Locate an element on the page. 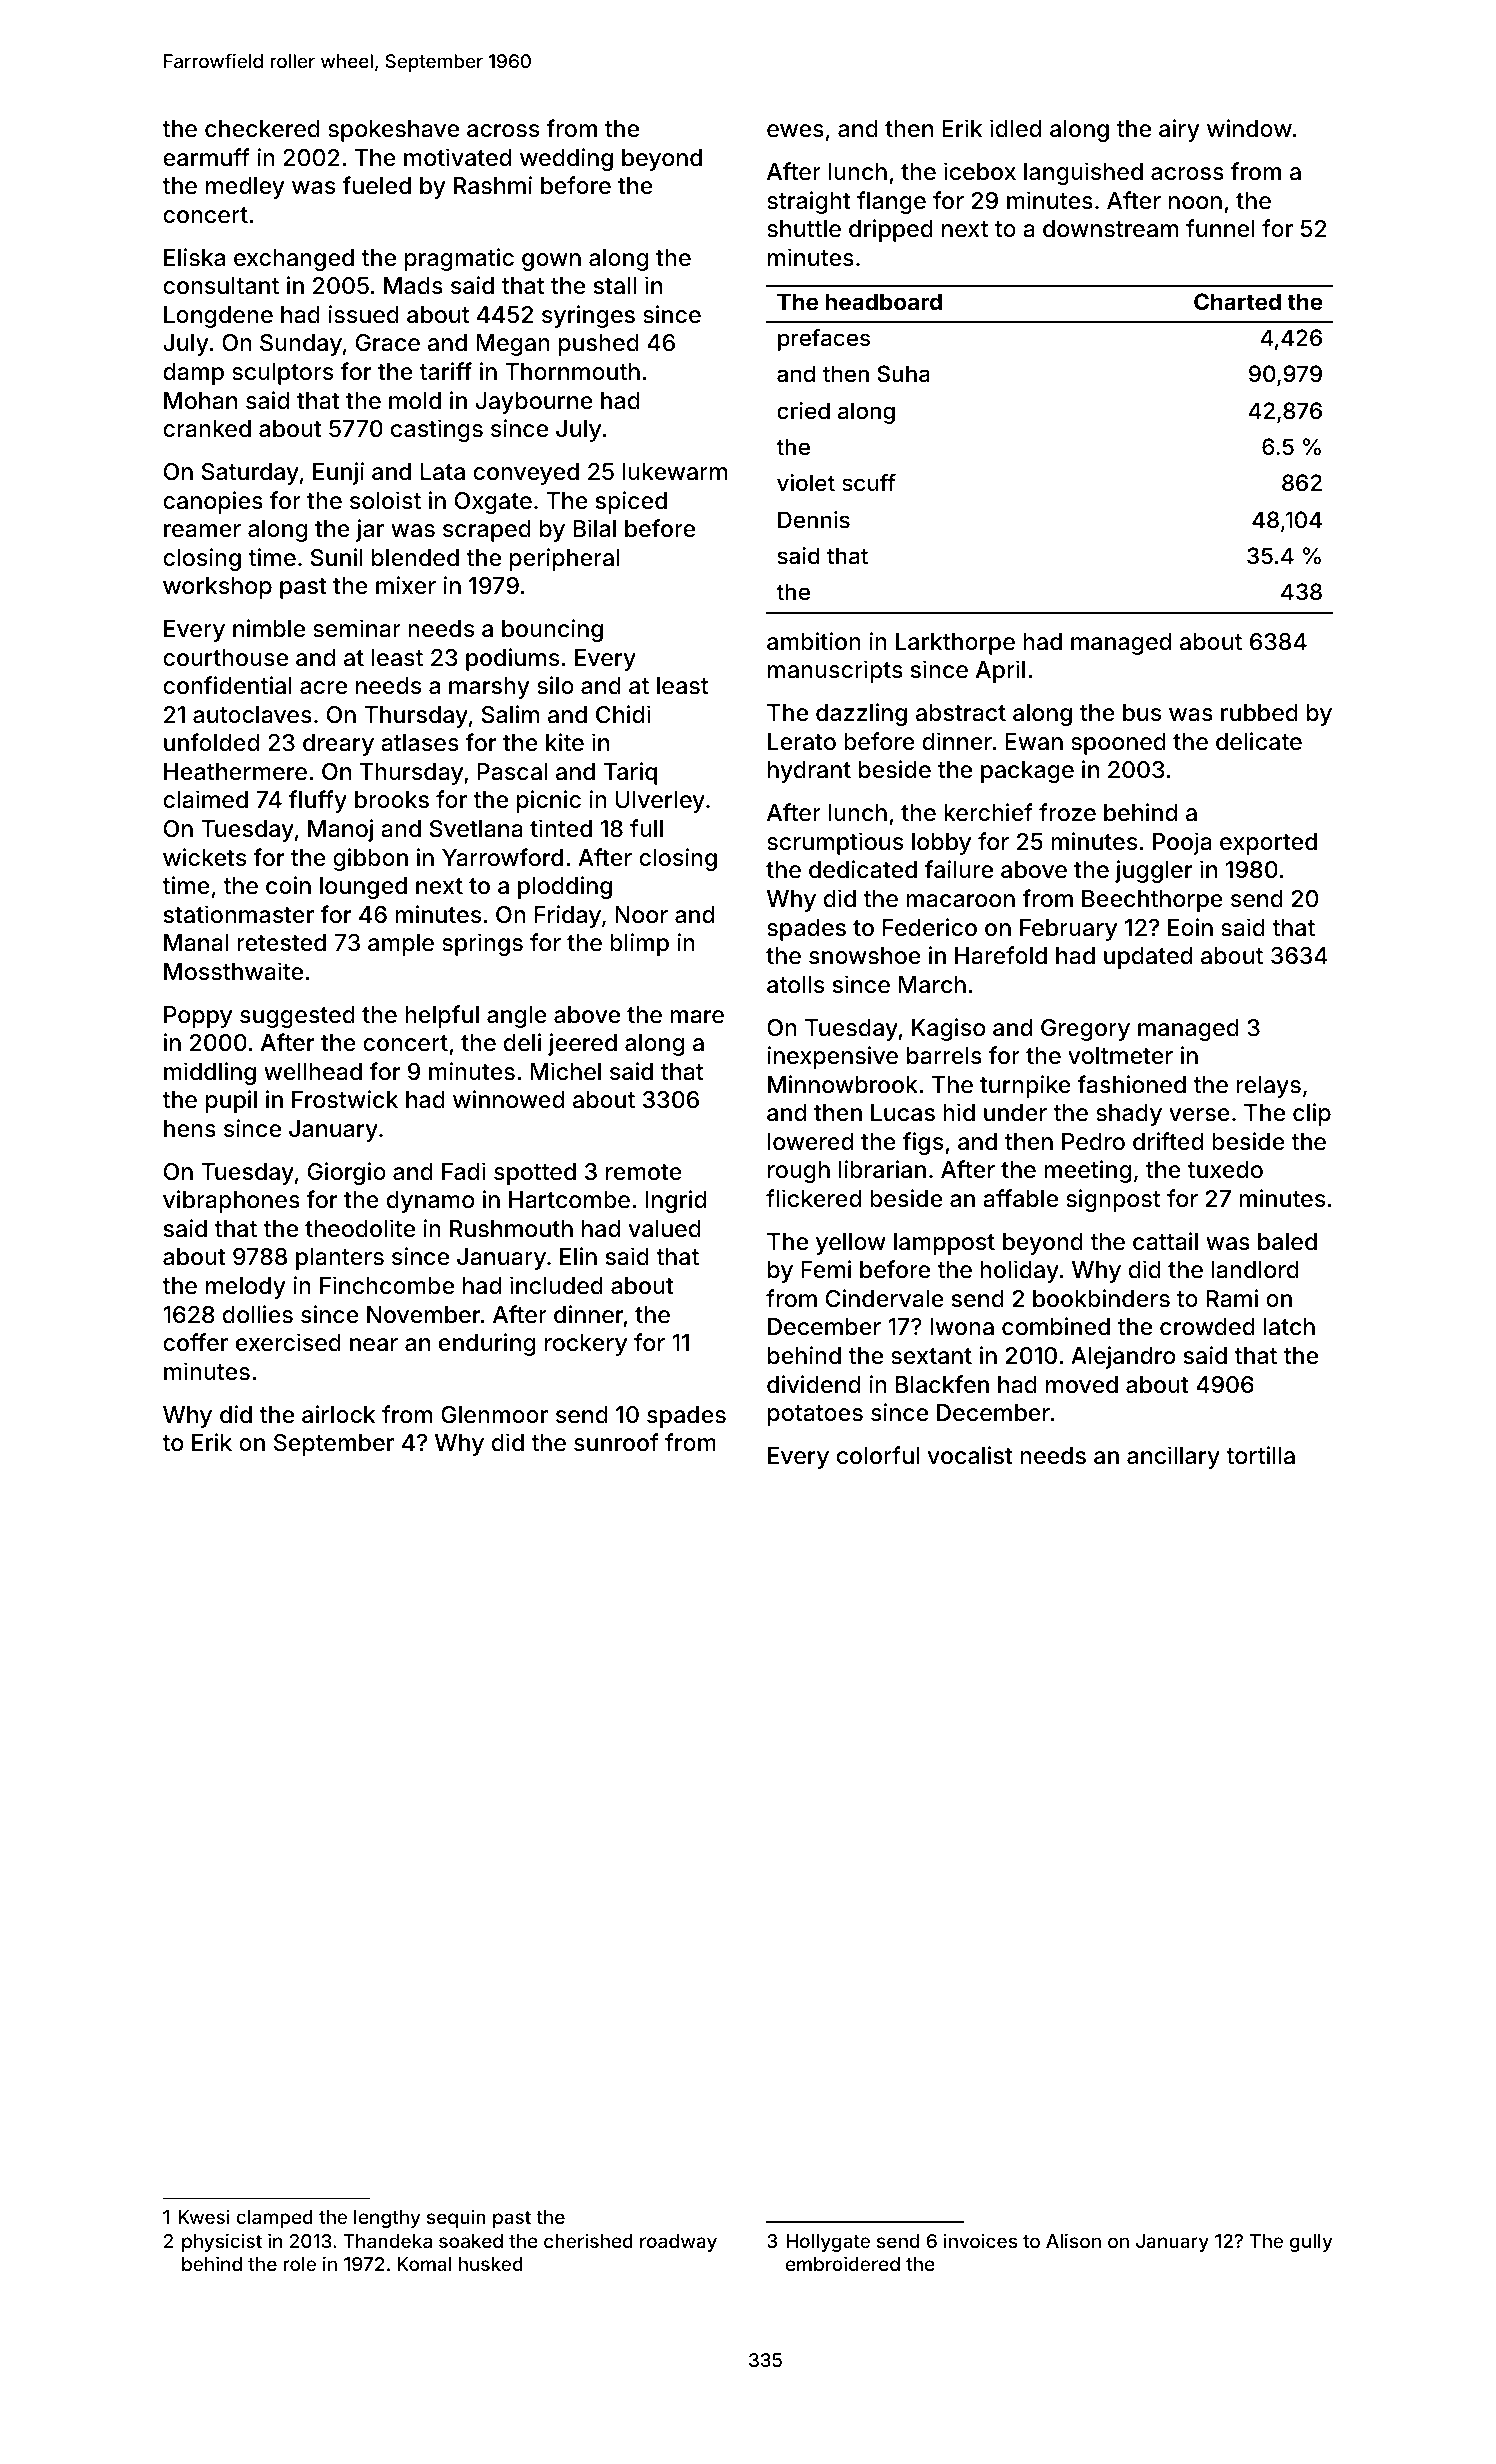 This image has height=2464, width=1496. bookbinders is located at coordinates (1101, 1298).
